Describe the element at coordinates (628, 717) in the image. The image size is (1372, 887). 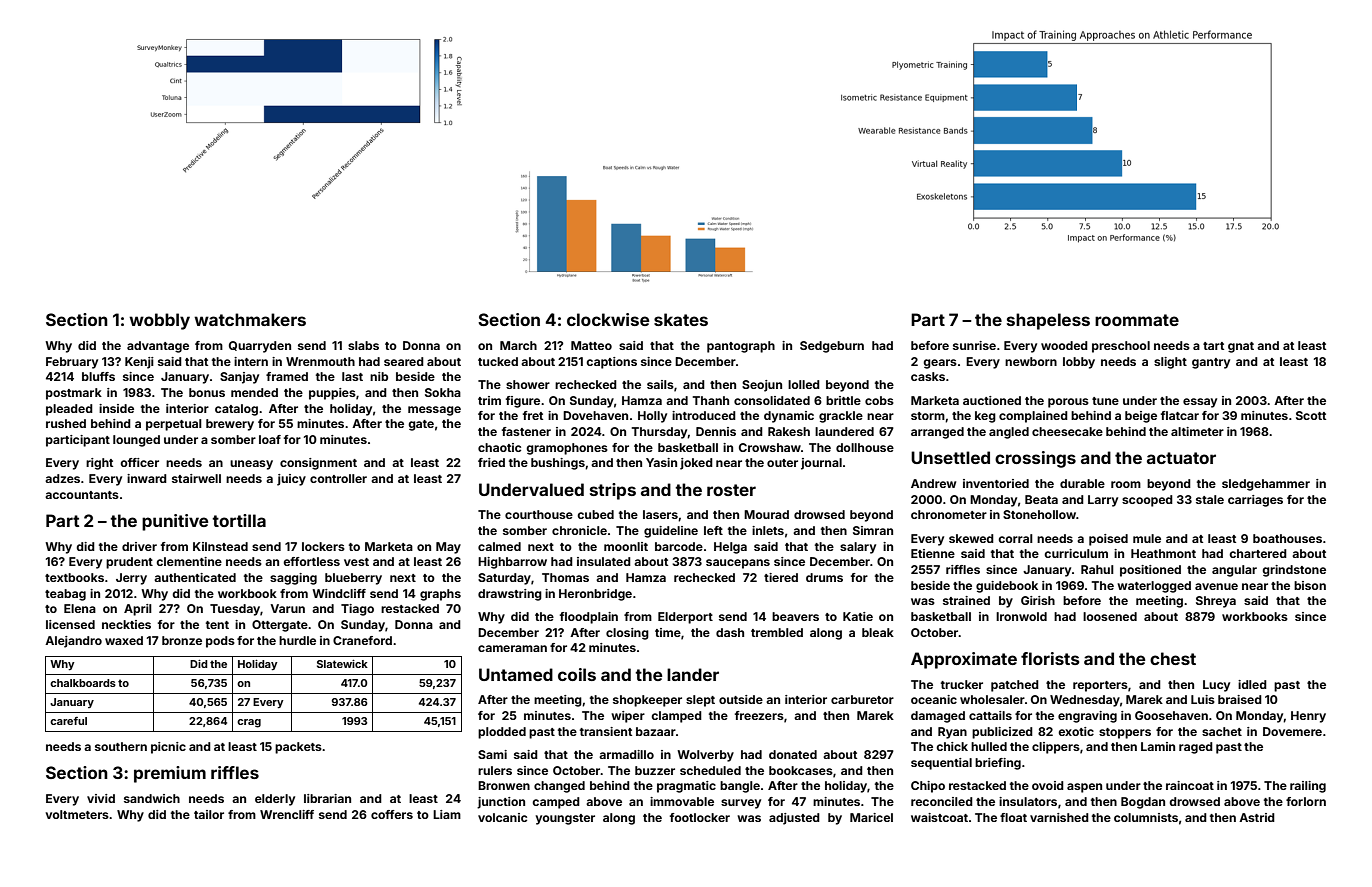
I see `wiper` at that location.
